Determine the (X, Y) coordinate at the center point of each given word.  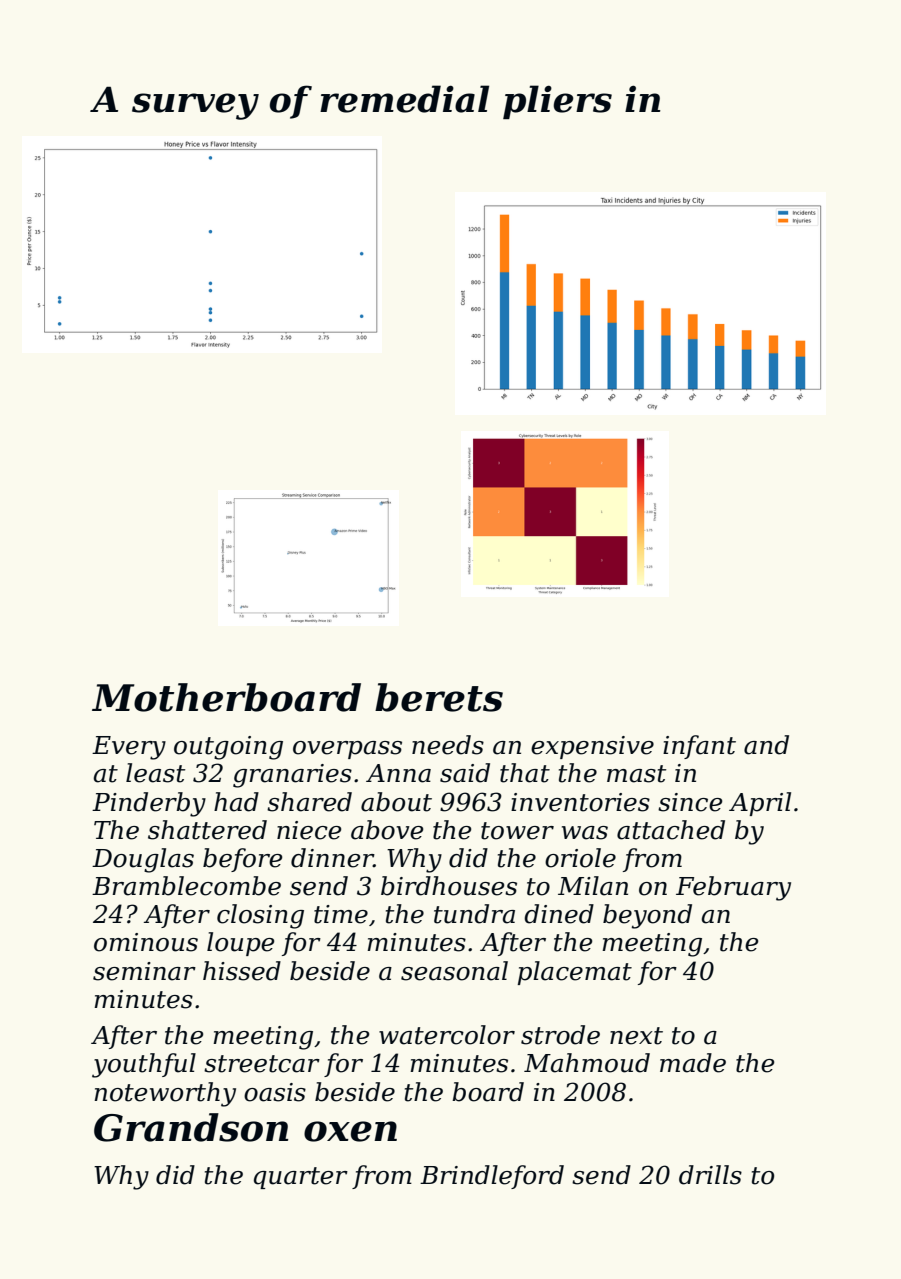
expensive (592, 747)
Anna (398, 773)
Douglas (143, 860)
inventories (580, 802)
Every (129, 748)
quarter (301, 1178)
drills (710, 1175)
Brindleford (492, 1177)
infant (699, 747)
